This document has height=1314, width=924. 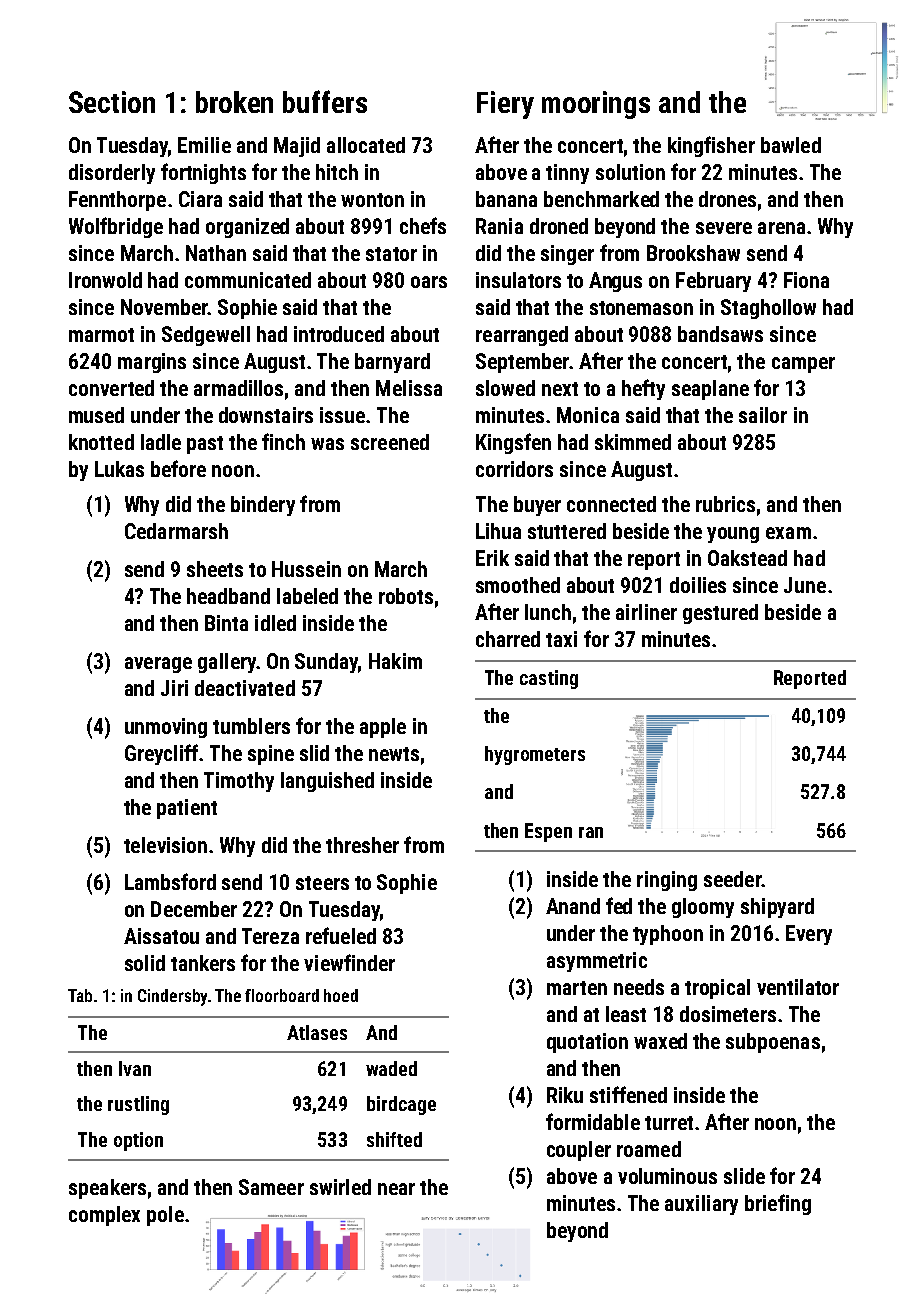 I want to click on Lihua, so click(x=498, y=531).
